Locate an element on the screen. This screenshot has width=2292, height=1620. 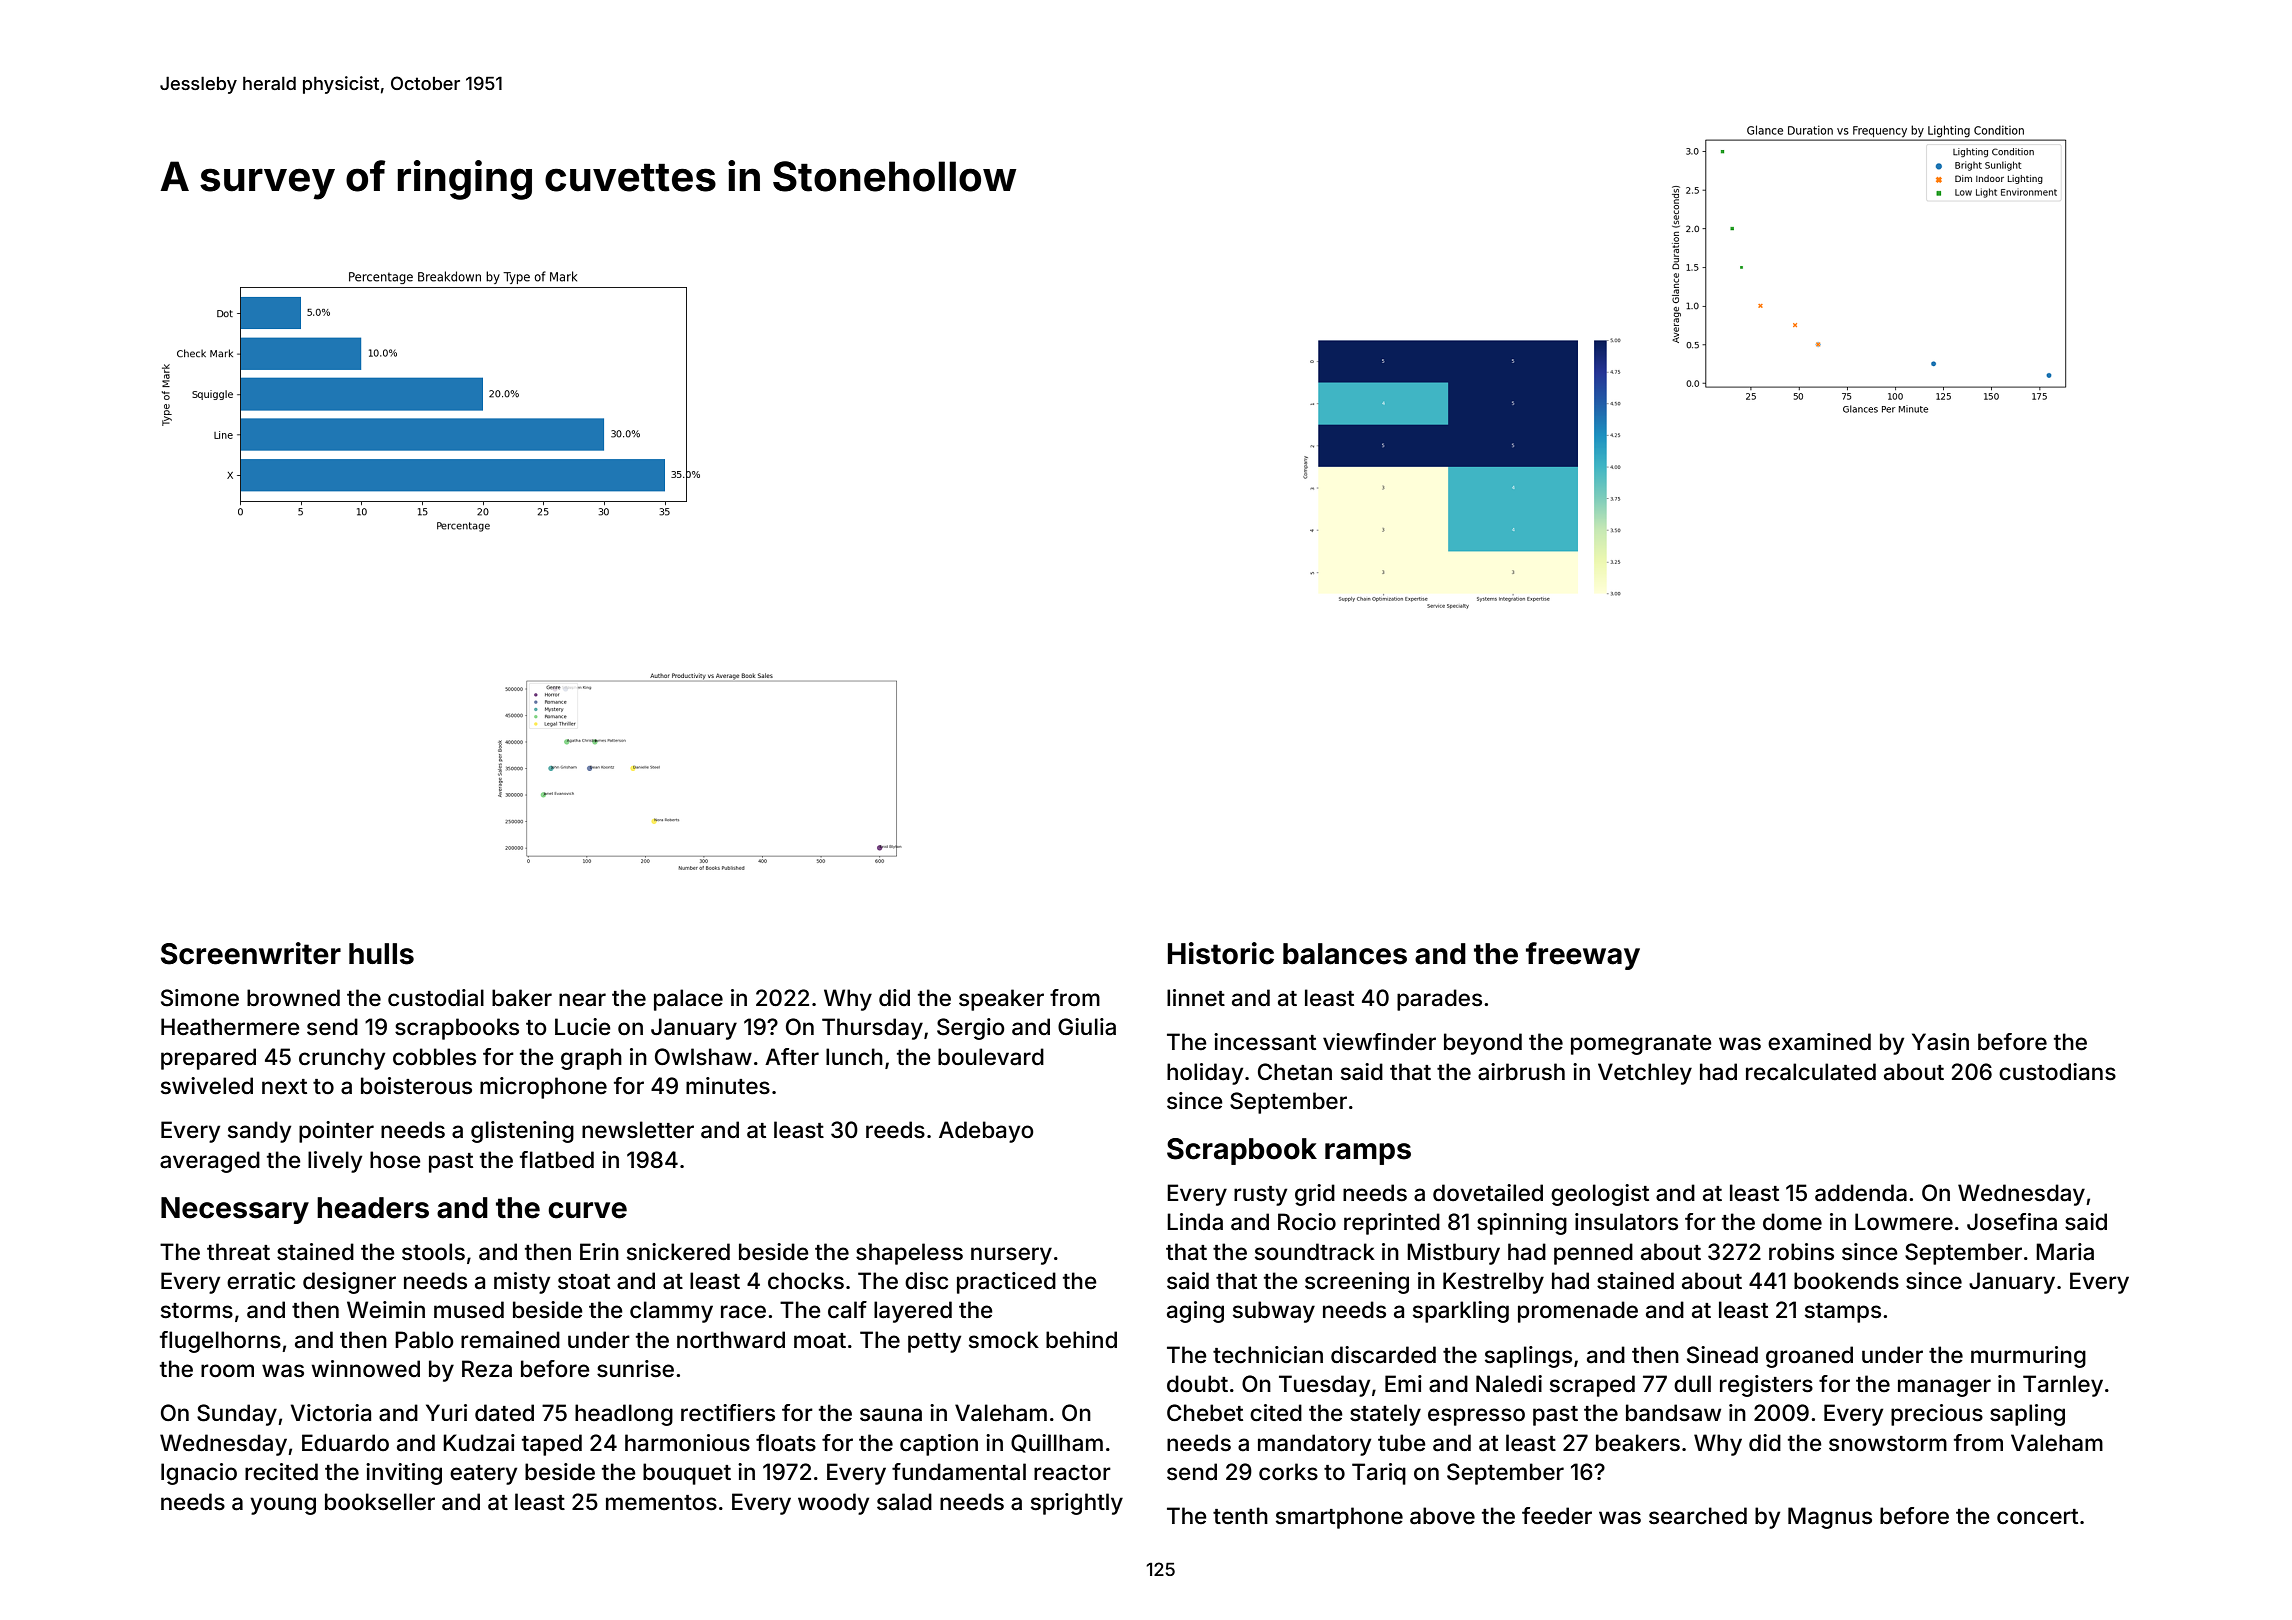
addenda is located at coordinates (1861, 1193).
